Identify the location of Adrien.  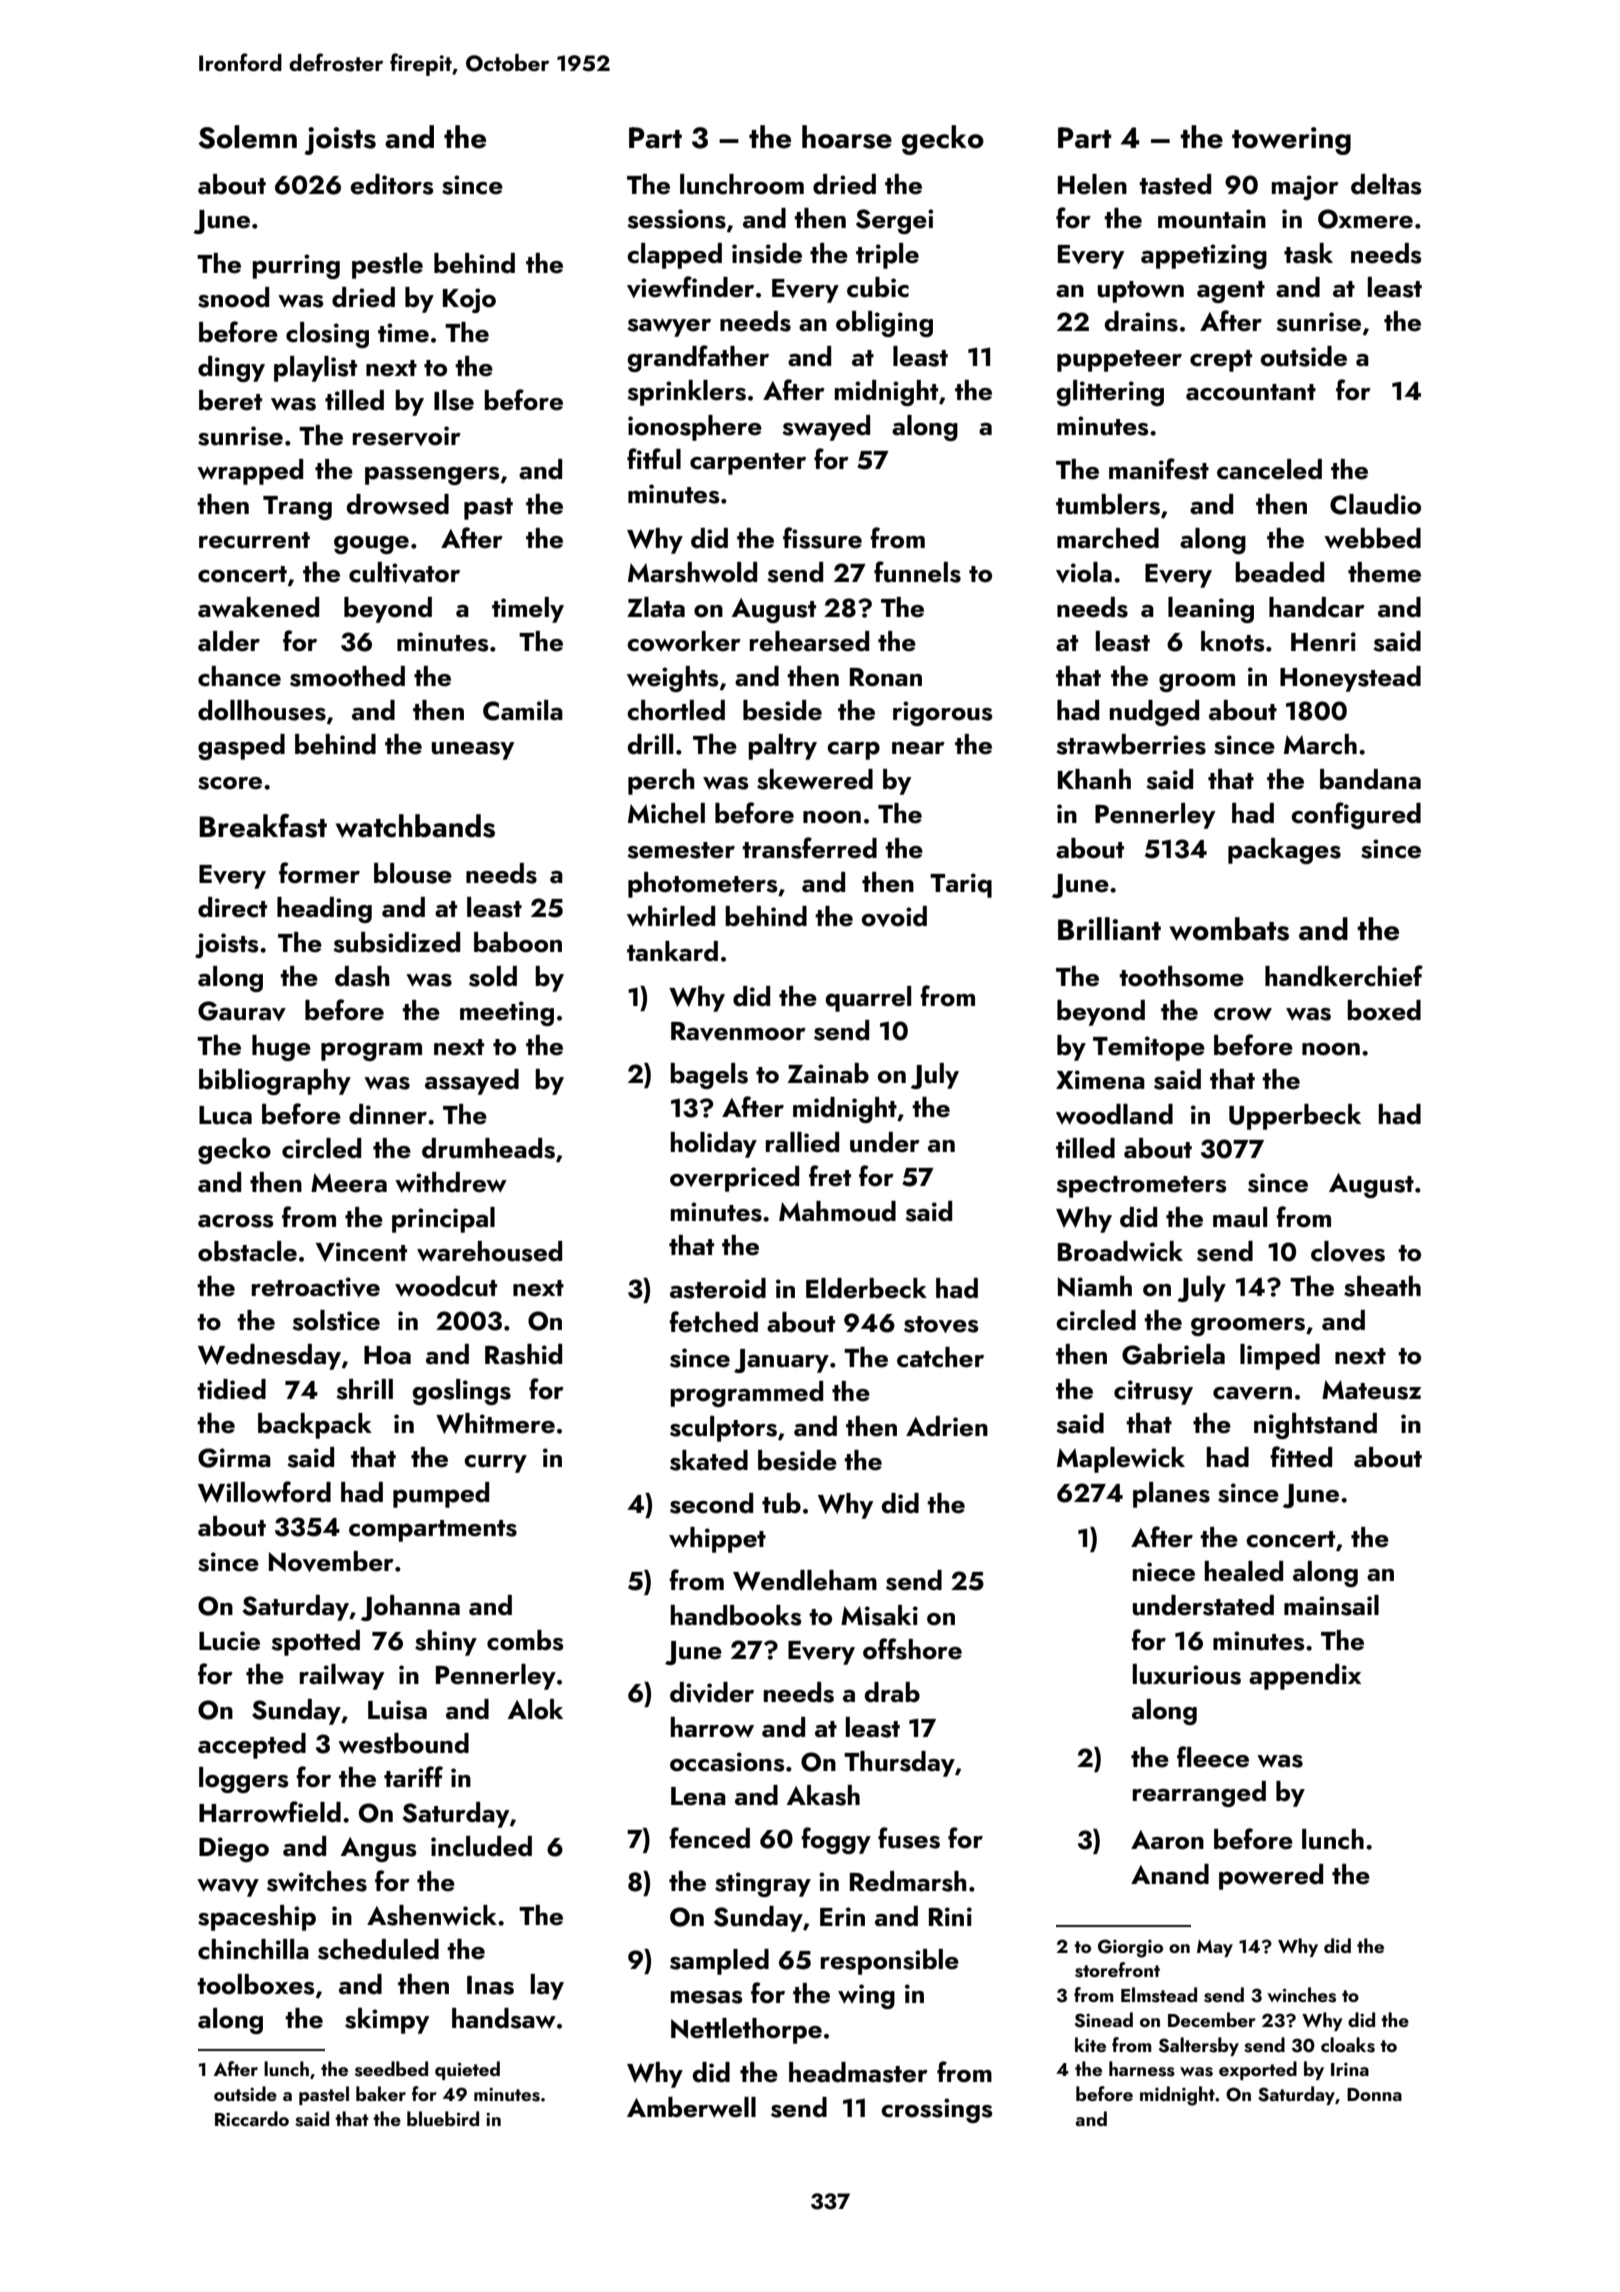
(947, 1426).
